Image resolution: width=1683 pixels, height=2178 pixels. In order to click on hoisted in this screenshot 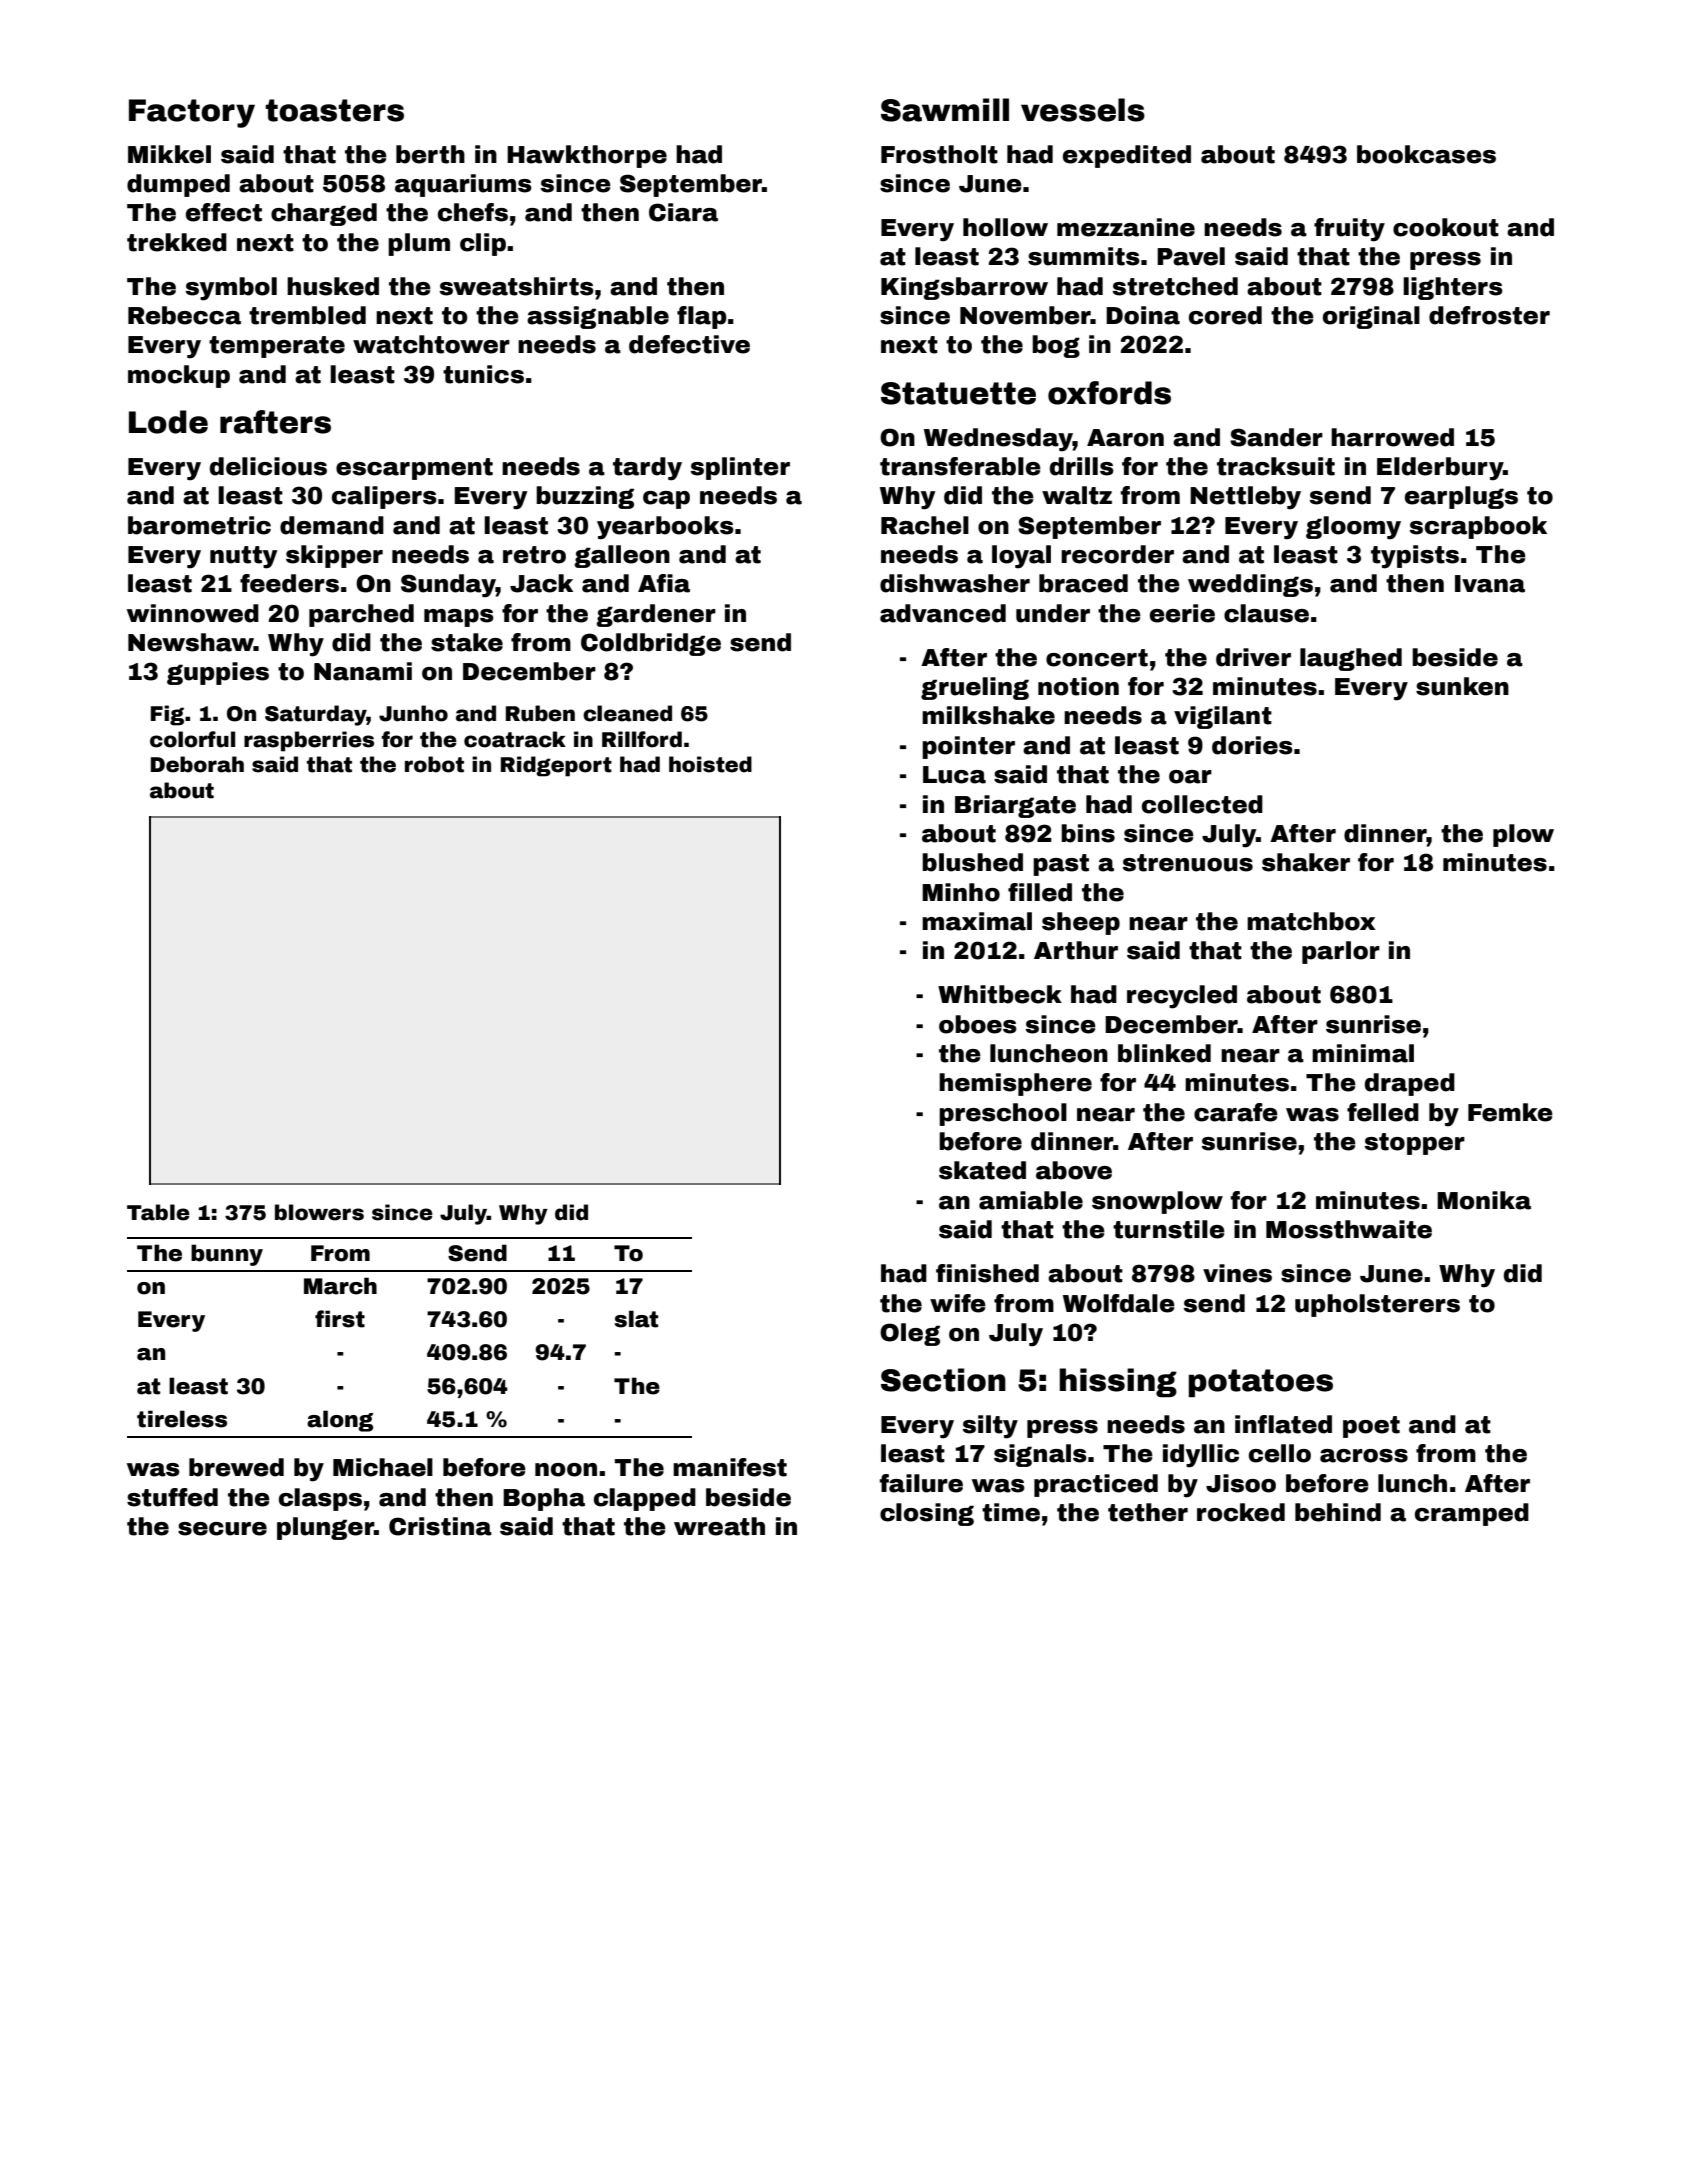, I will do `click(710, 764)`.
